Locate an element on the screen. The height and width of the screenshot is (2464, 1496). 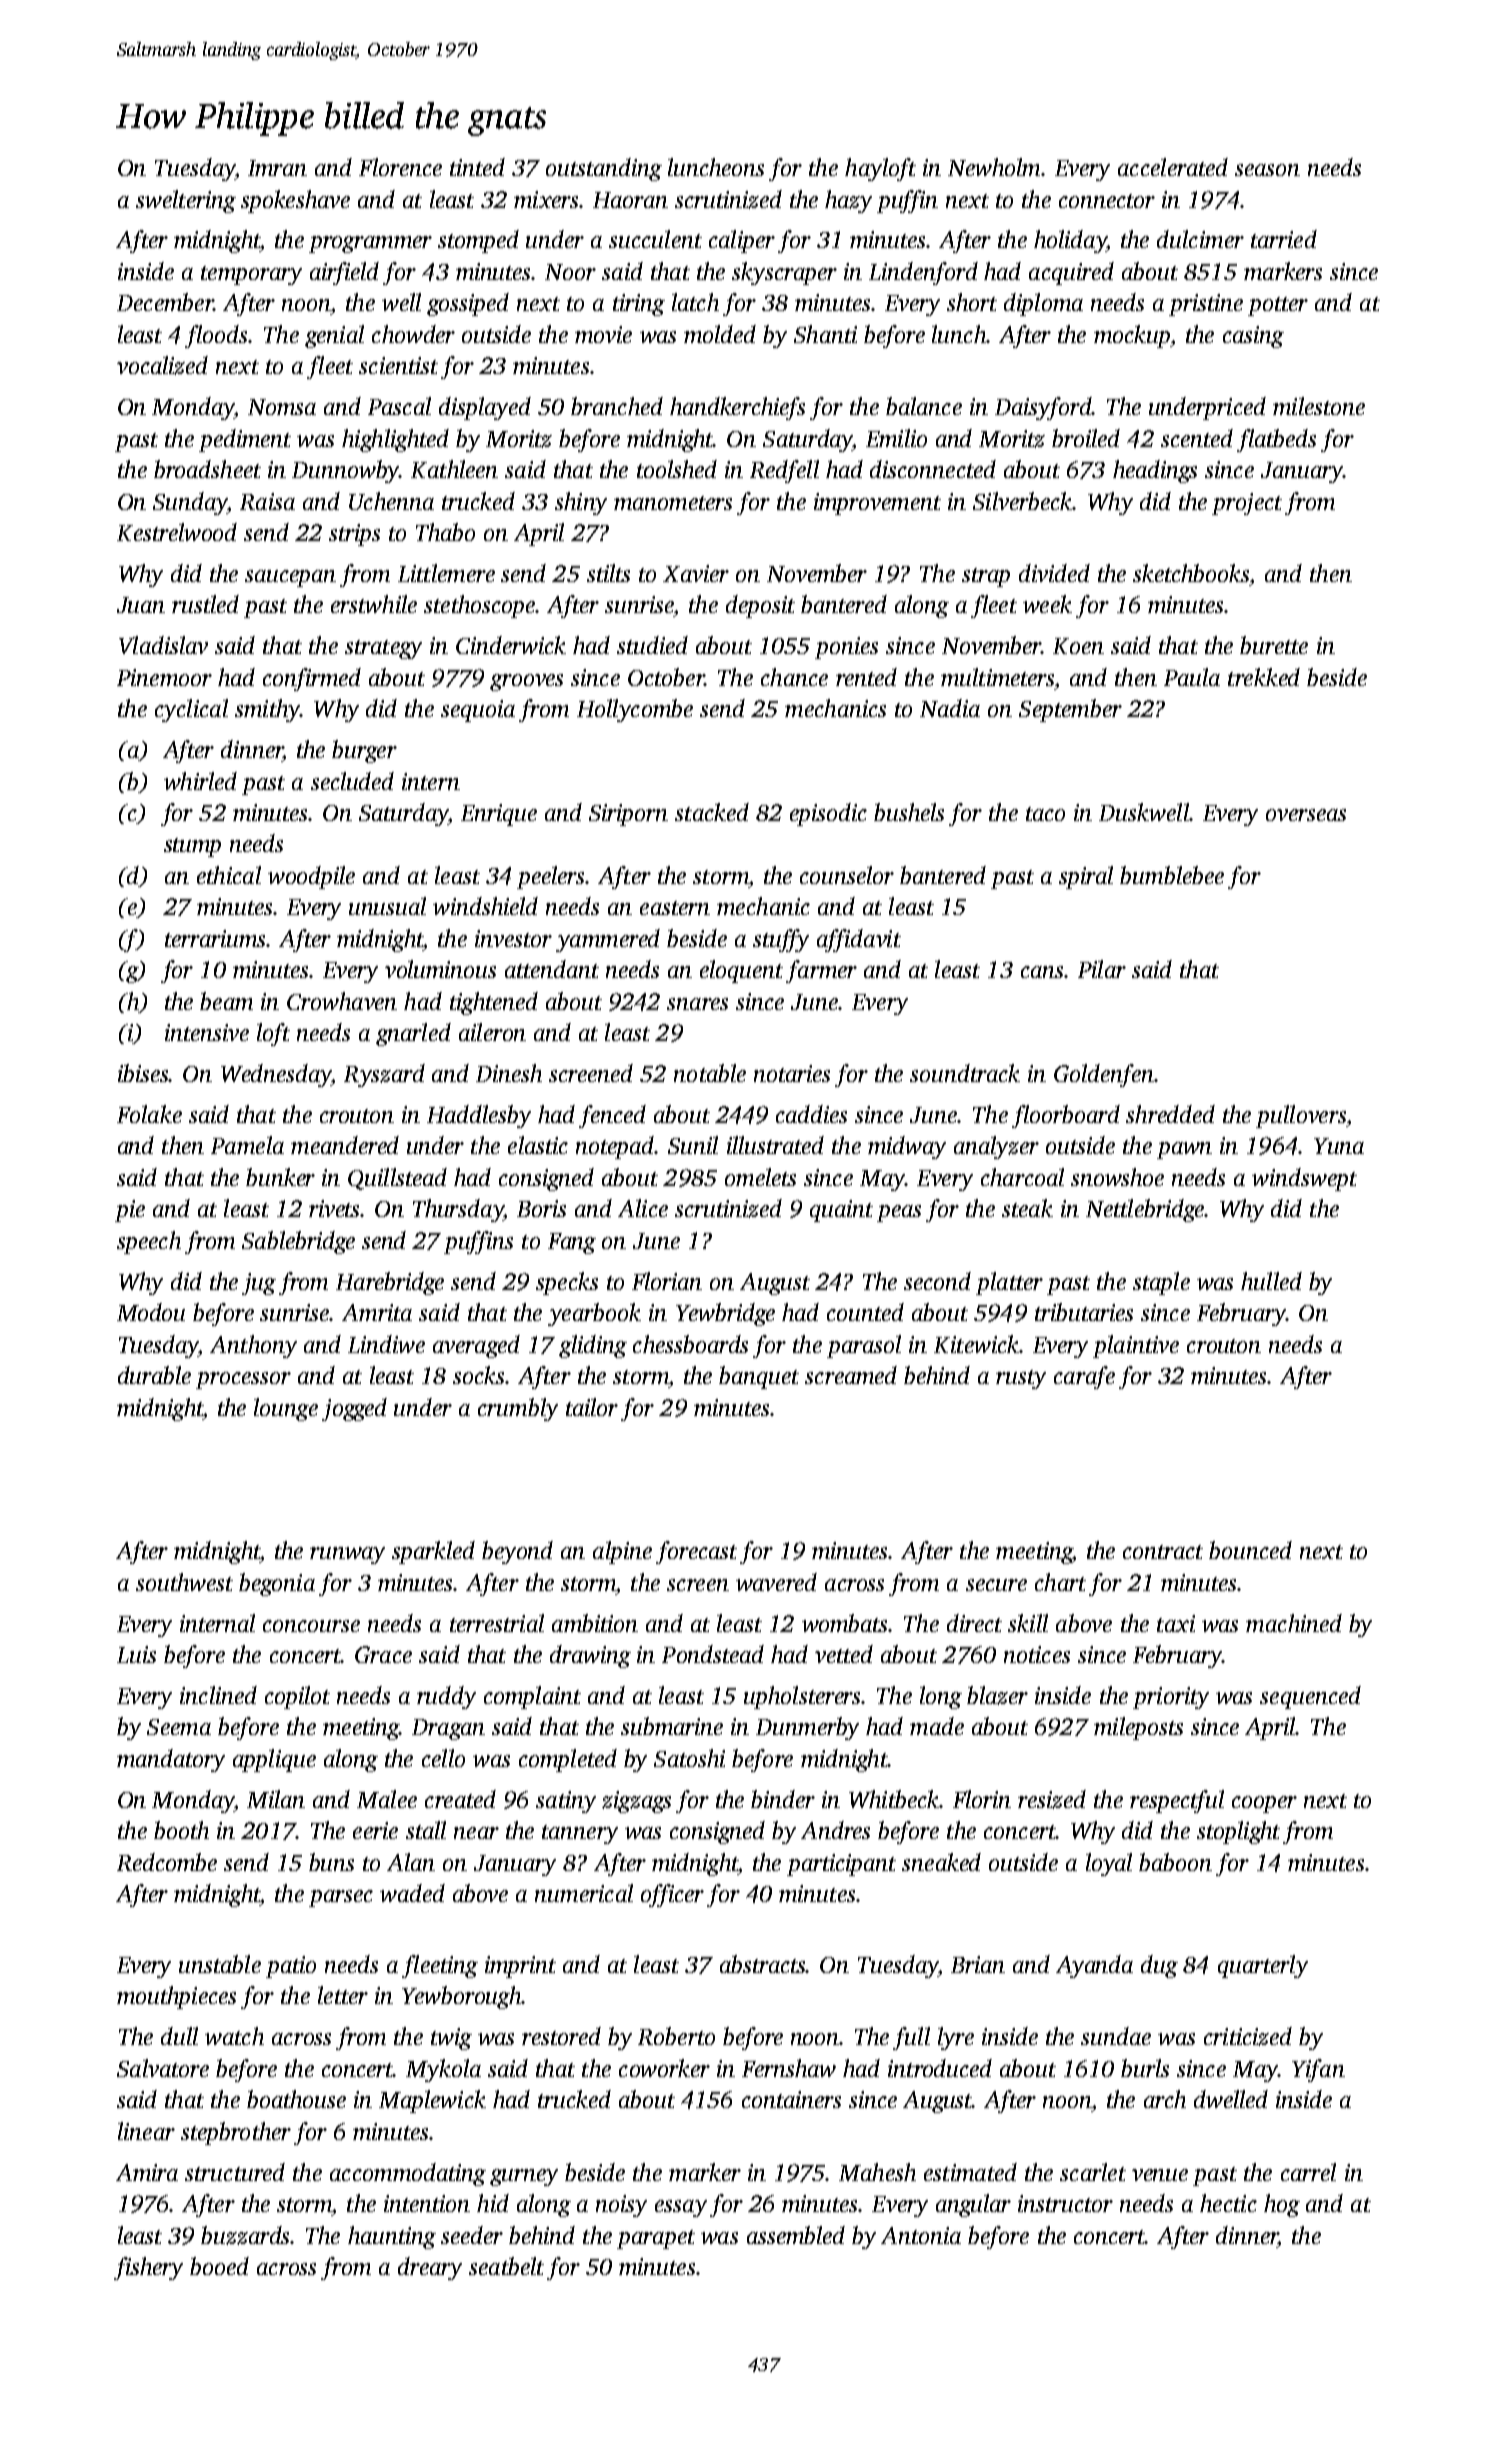
Nettlebridge is located at coordinates (1145, 1210).
